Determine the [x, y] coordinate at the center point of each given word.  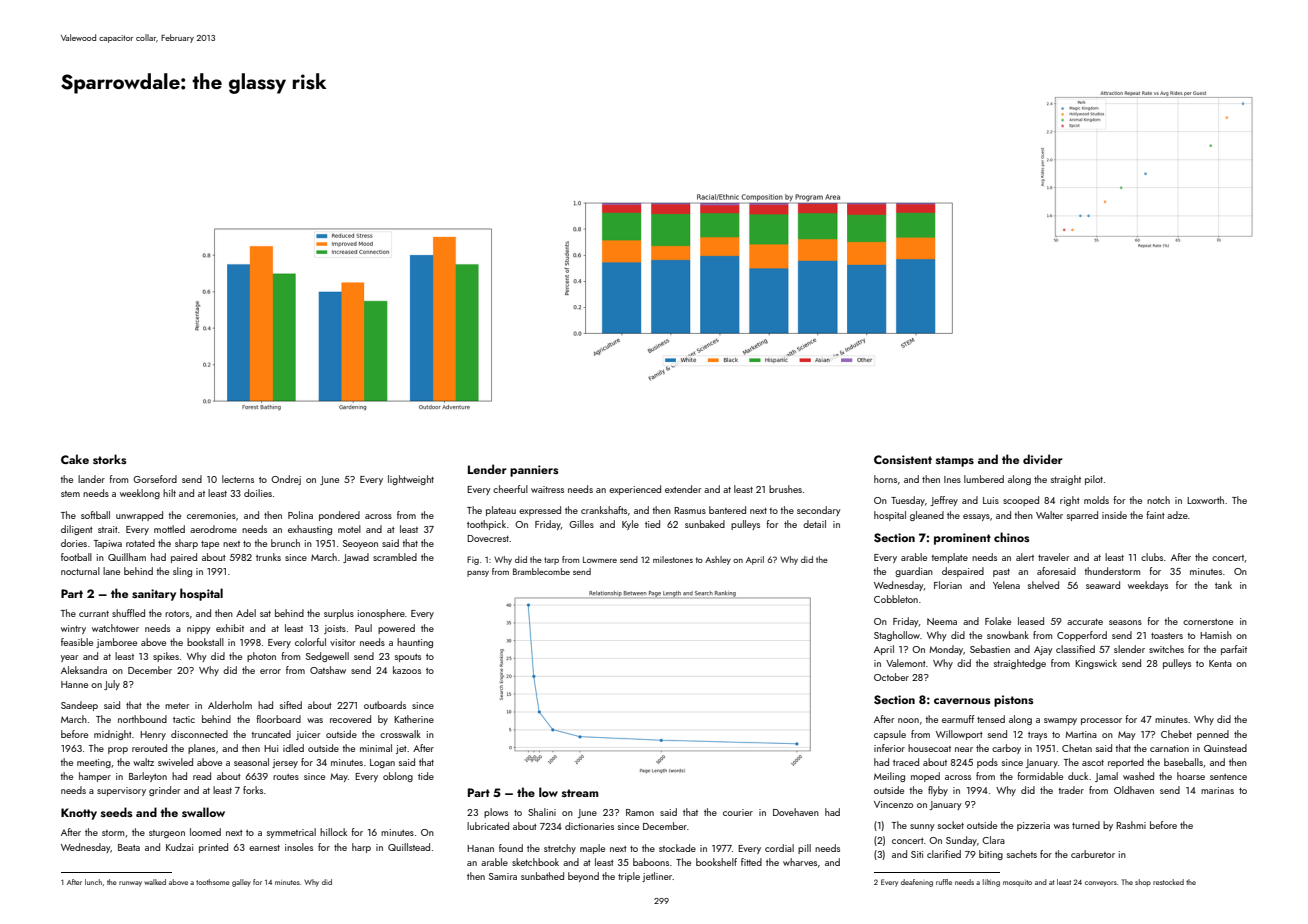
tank [1223, 585]
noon [908, 720]
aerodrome [213, 529]
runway [130, 884]
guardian [914, 572]
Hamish [1216, 635]
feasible [77, 642]
